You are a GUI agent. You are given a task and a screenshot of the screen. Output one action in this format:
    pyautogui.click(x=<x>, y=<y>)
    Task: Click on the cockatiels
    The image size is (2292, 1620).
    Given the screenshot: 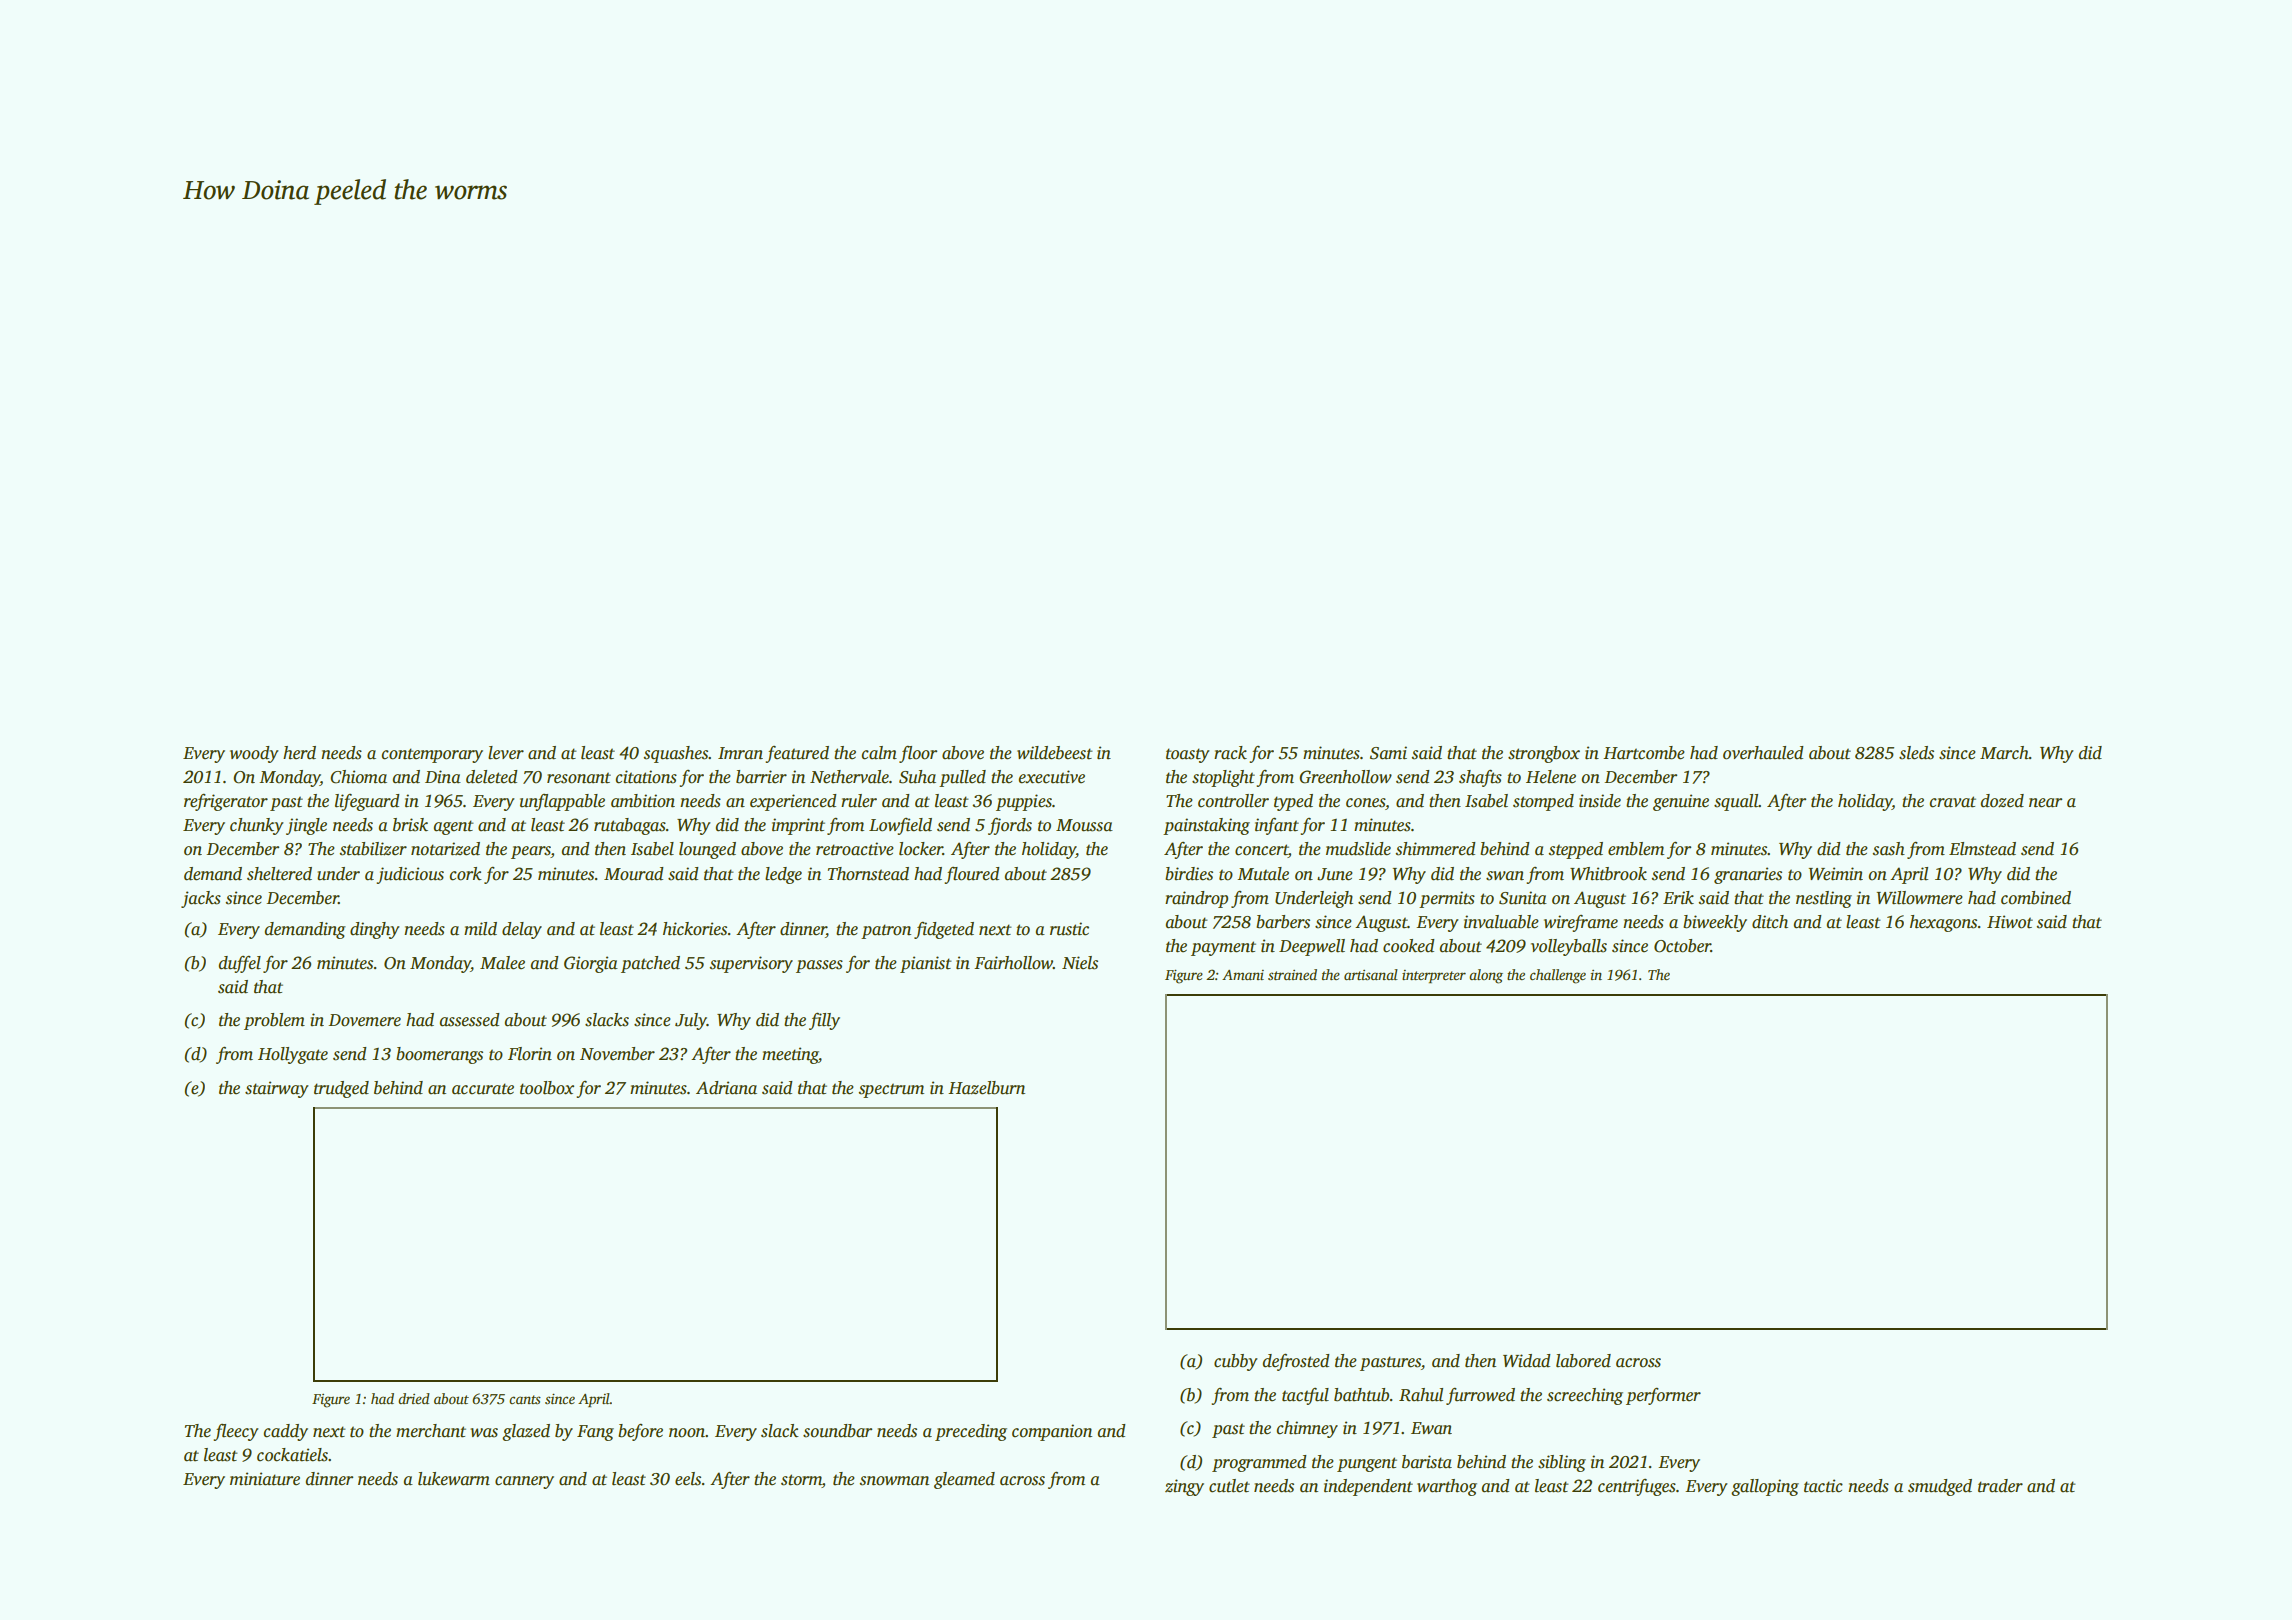 What is the action you would take?
    pyautogui.click(x=292, y=1455)
